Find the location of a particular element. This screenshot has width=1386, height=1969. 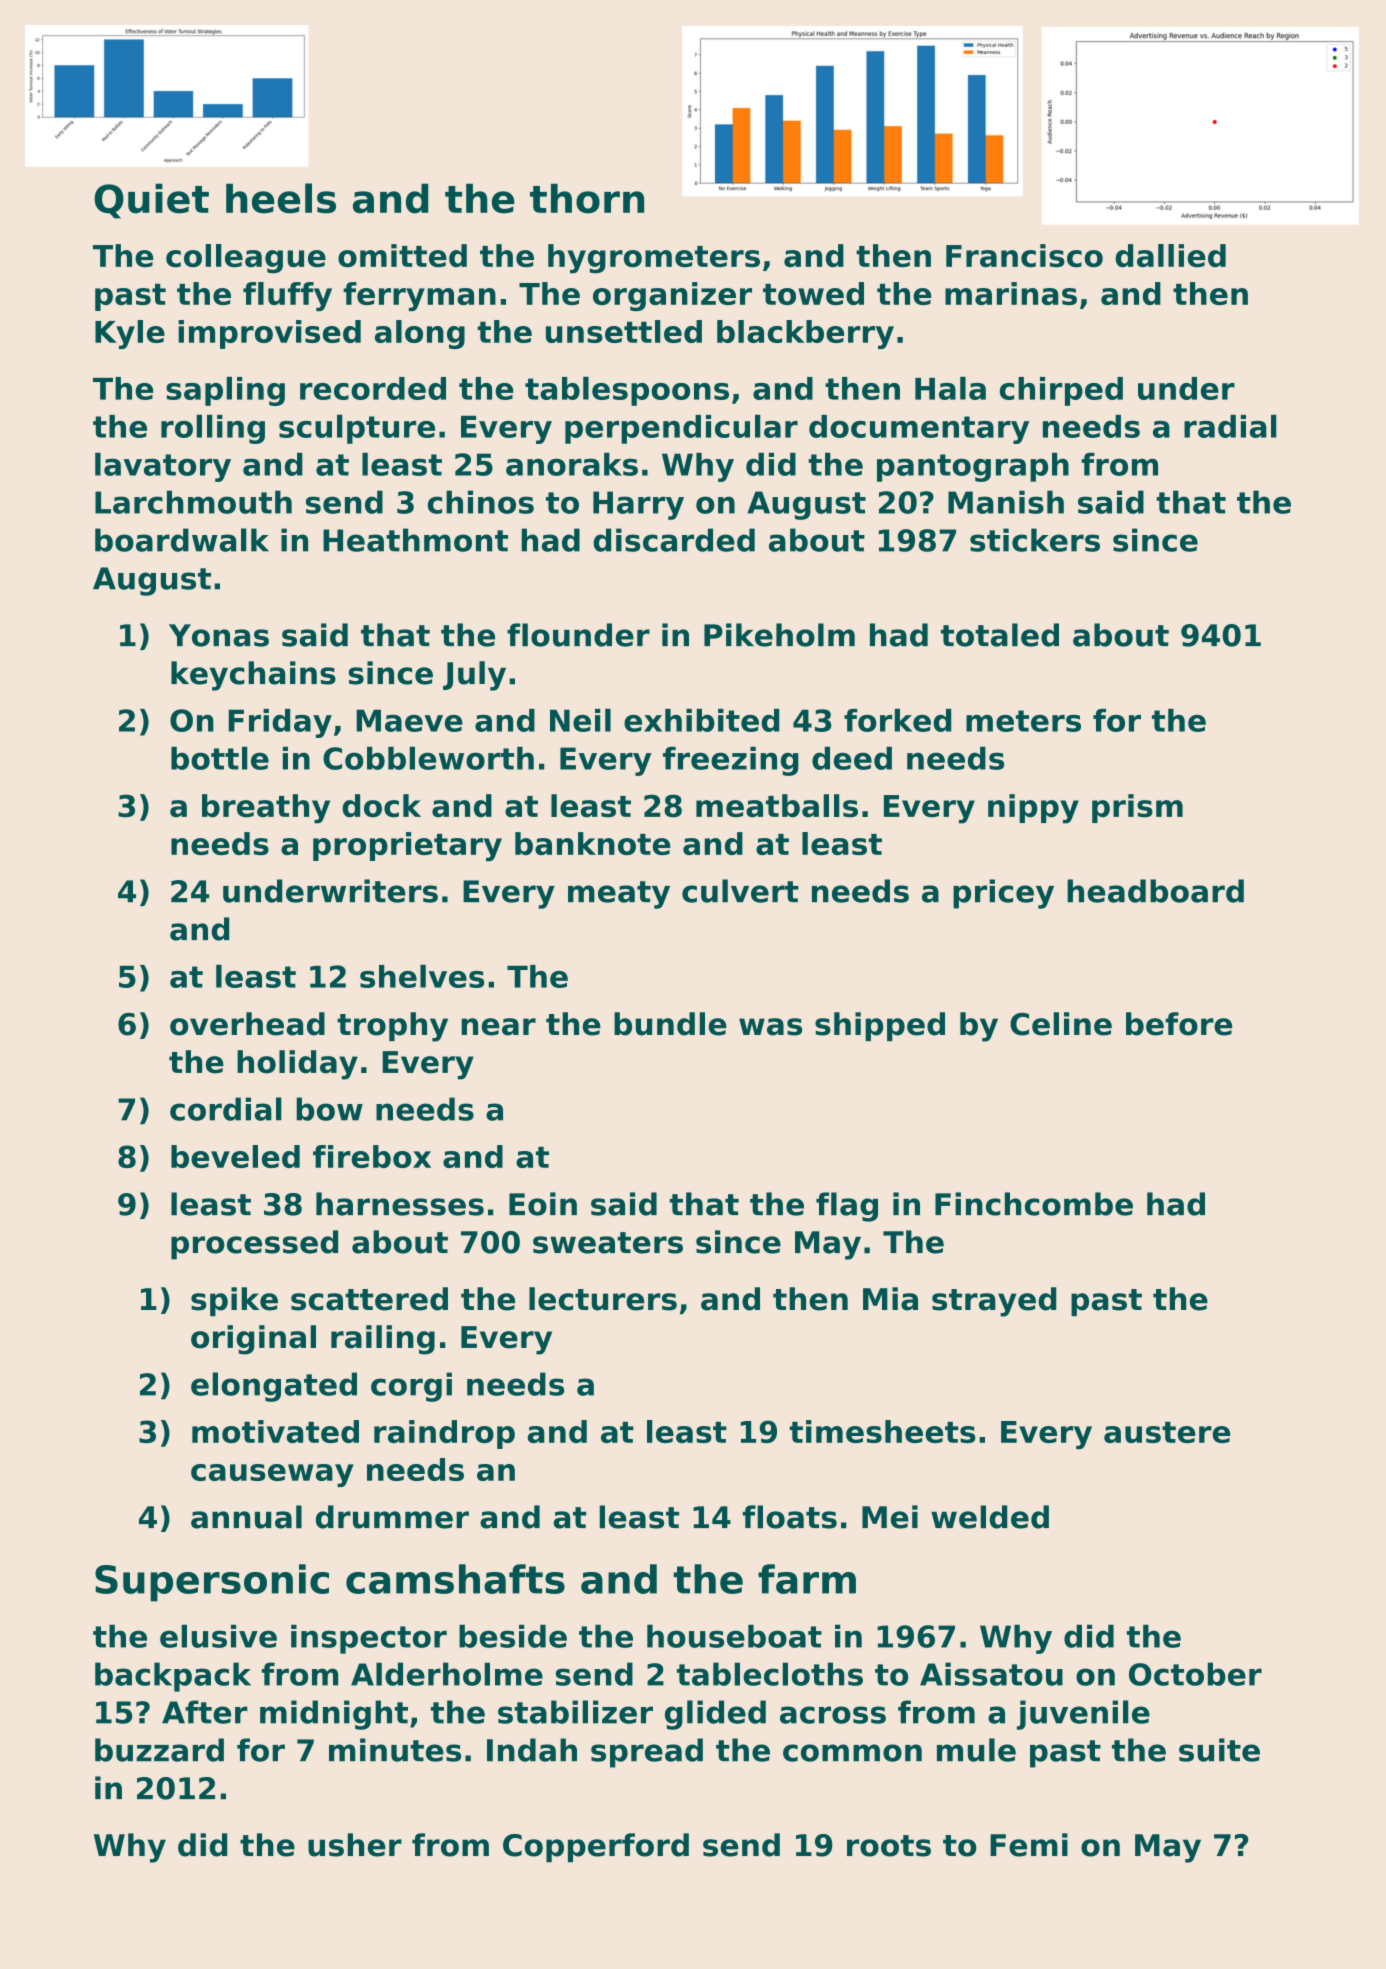

before is located at coordinates (1179, 1024).
